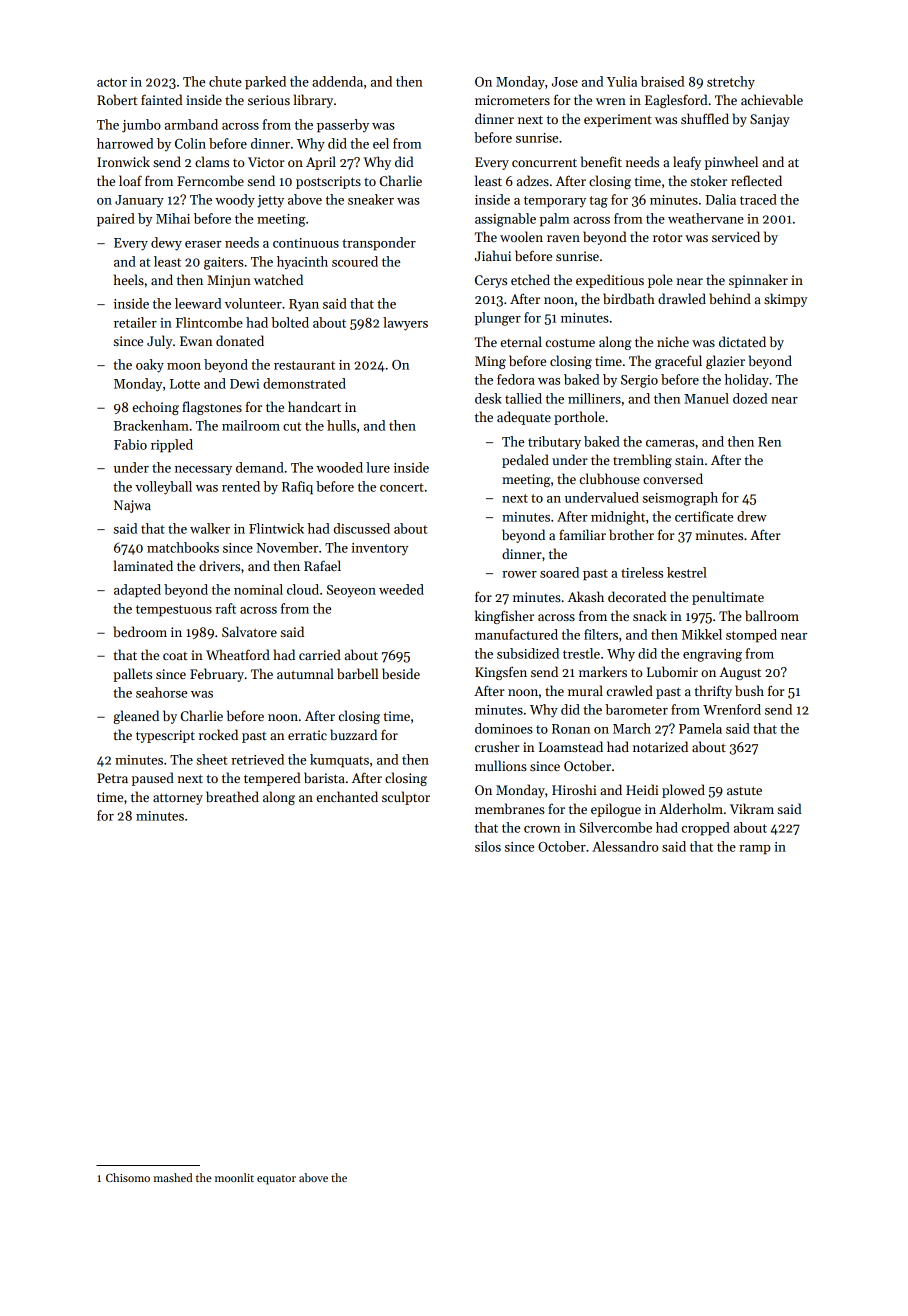 The width and height of the screenshot is (908, 1316). I want to click on tempered, so click(272, 779).
